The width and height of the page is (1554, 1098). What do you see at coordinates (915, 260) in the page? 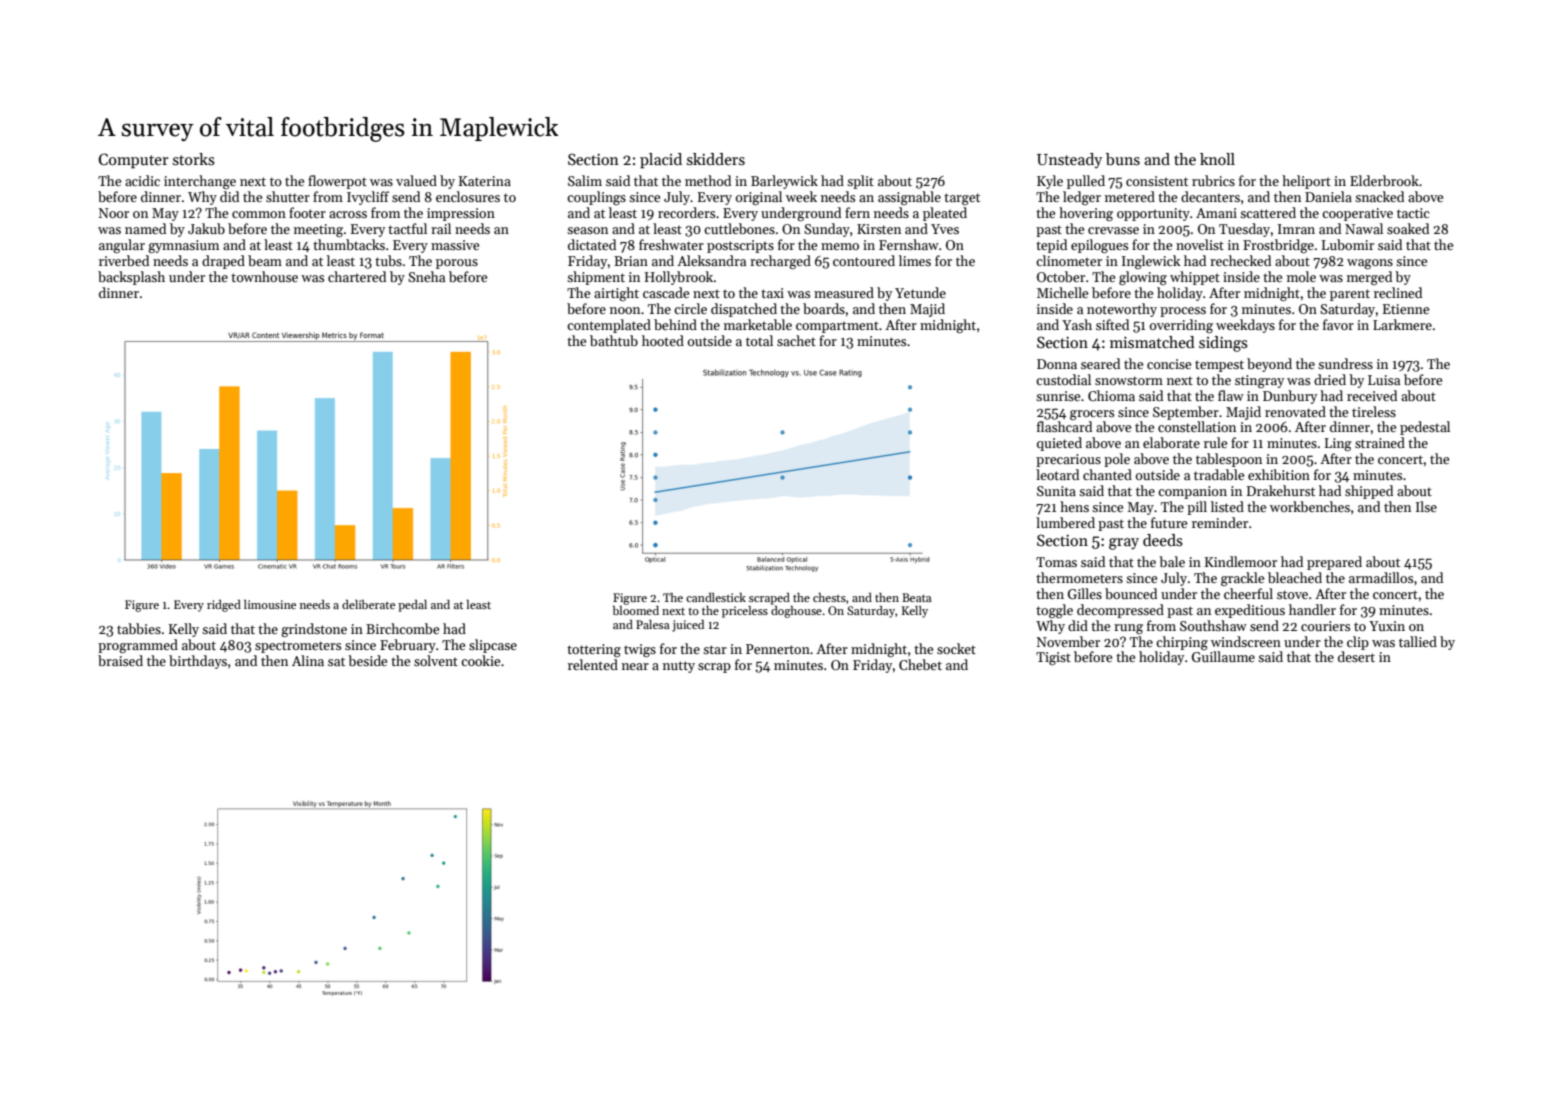
I see `limes` at bounding box center [915, 260].
